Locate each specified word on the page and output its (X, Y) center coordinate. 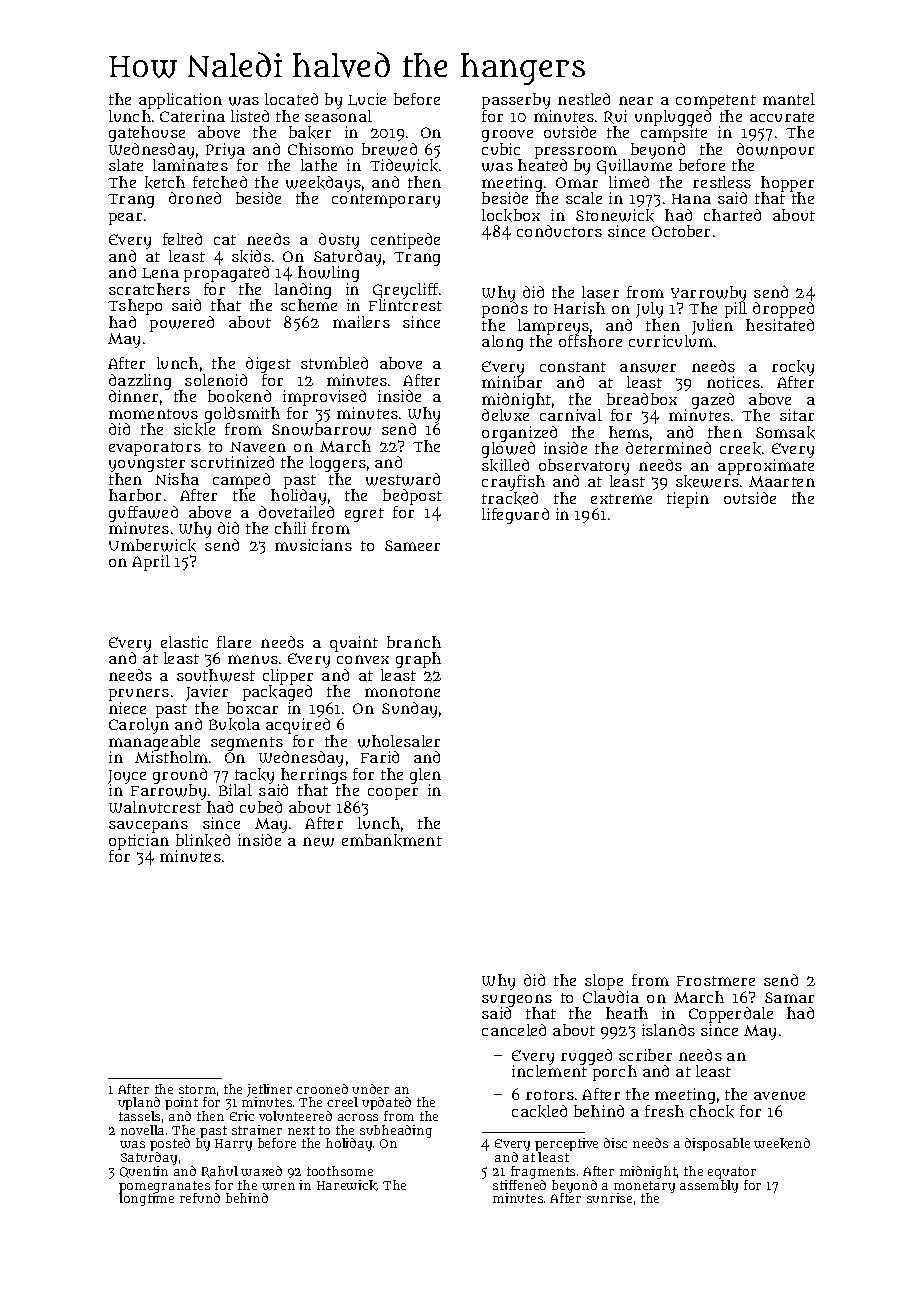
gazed (713, 401)
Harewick (347, 1185)
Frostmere (716, 981)
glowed (508, 450)
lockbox (511, 215)
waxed (261, 1171)
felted (182, 239)
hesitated (780, 325)
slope (604, 982)
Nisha (177, 479)
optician (139, 842)
